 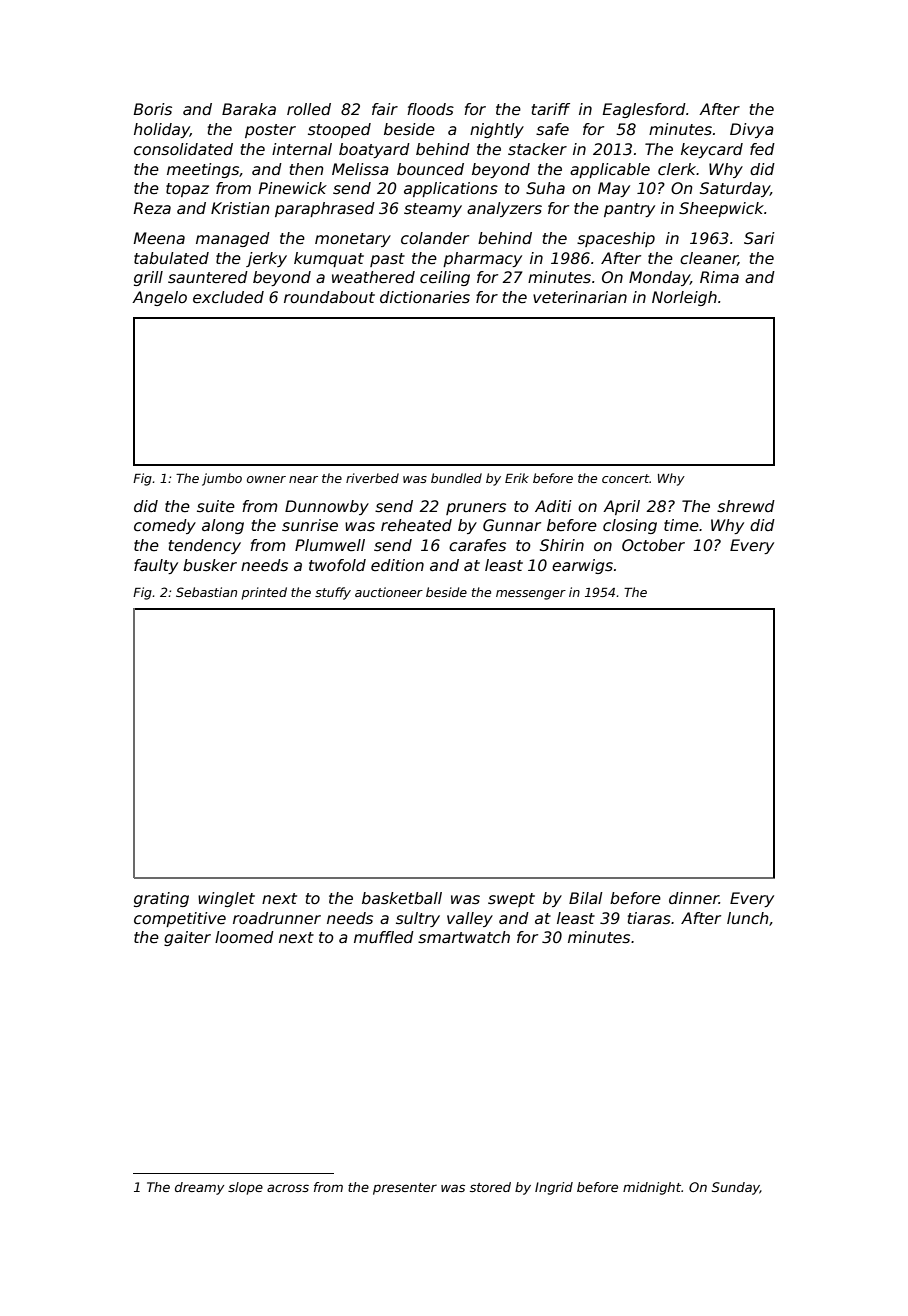 I want to click on across, so click(x=288, y=1188).
